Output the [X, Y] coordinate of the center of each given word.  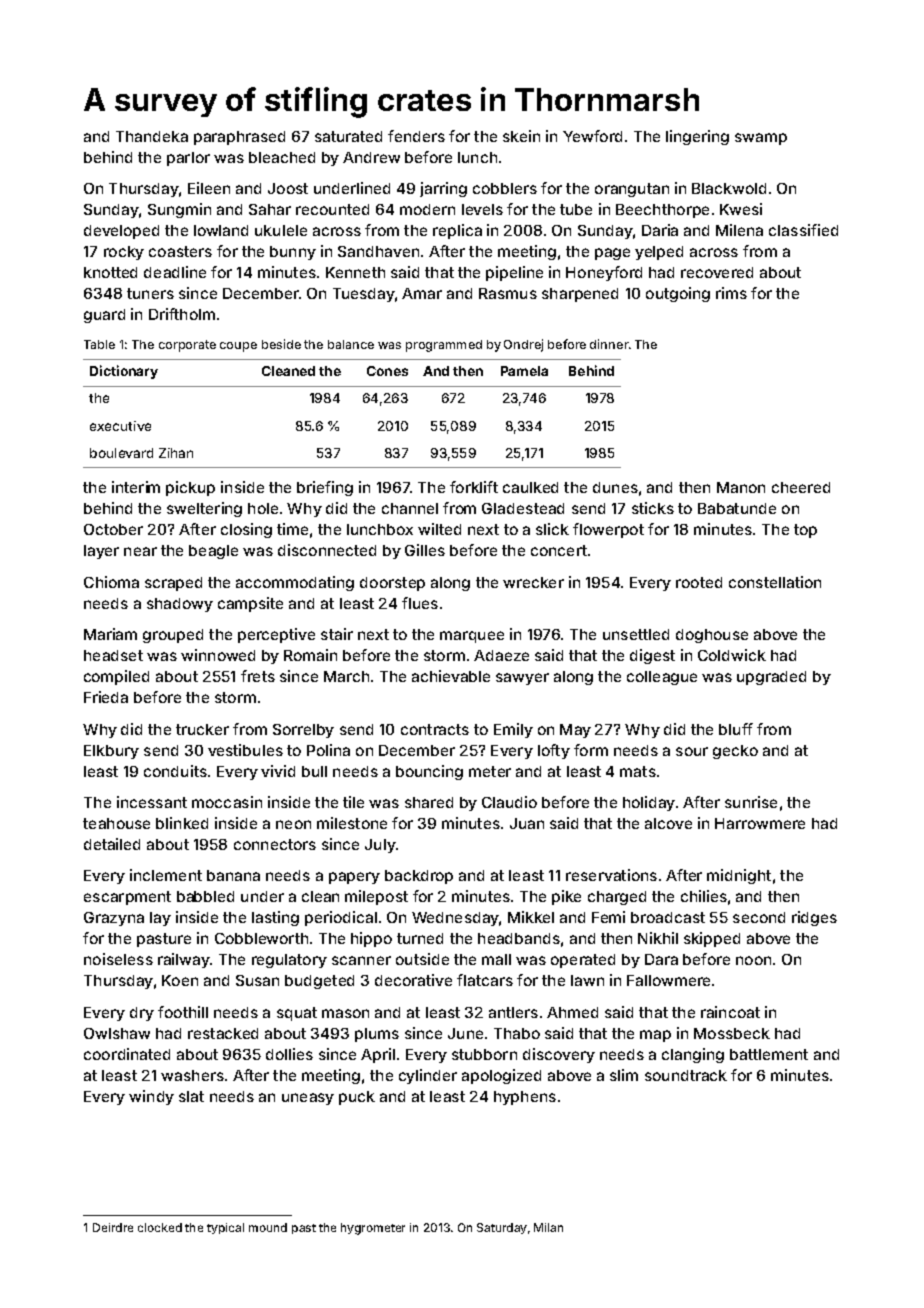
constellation [775, 582]
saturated [348, 136]
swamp [761, 139]
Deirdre [113, 1227]
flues [420, 603]
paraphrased [239, 138]
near [140, 551]
